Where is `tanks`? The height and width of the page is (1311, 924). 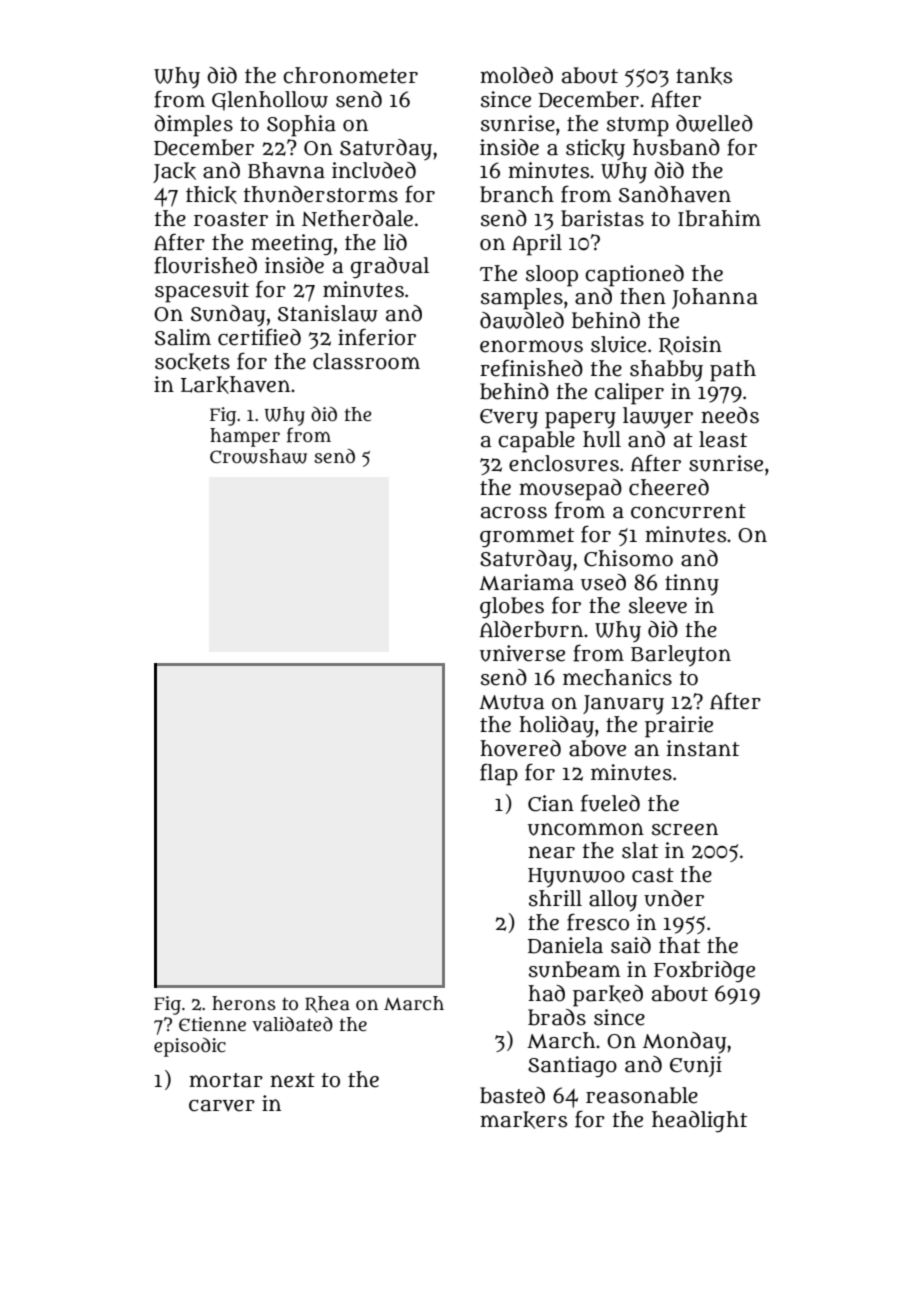
tanks is located at coordinates (704, 76).
